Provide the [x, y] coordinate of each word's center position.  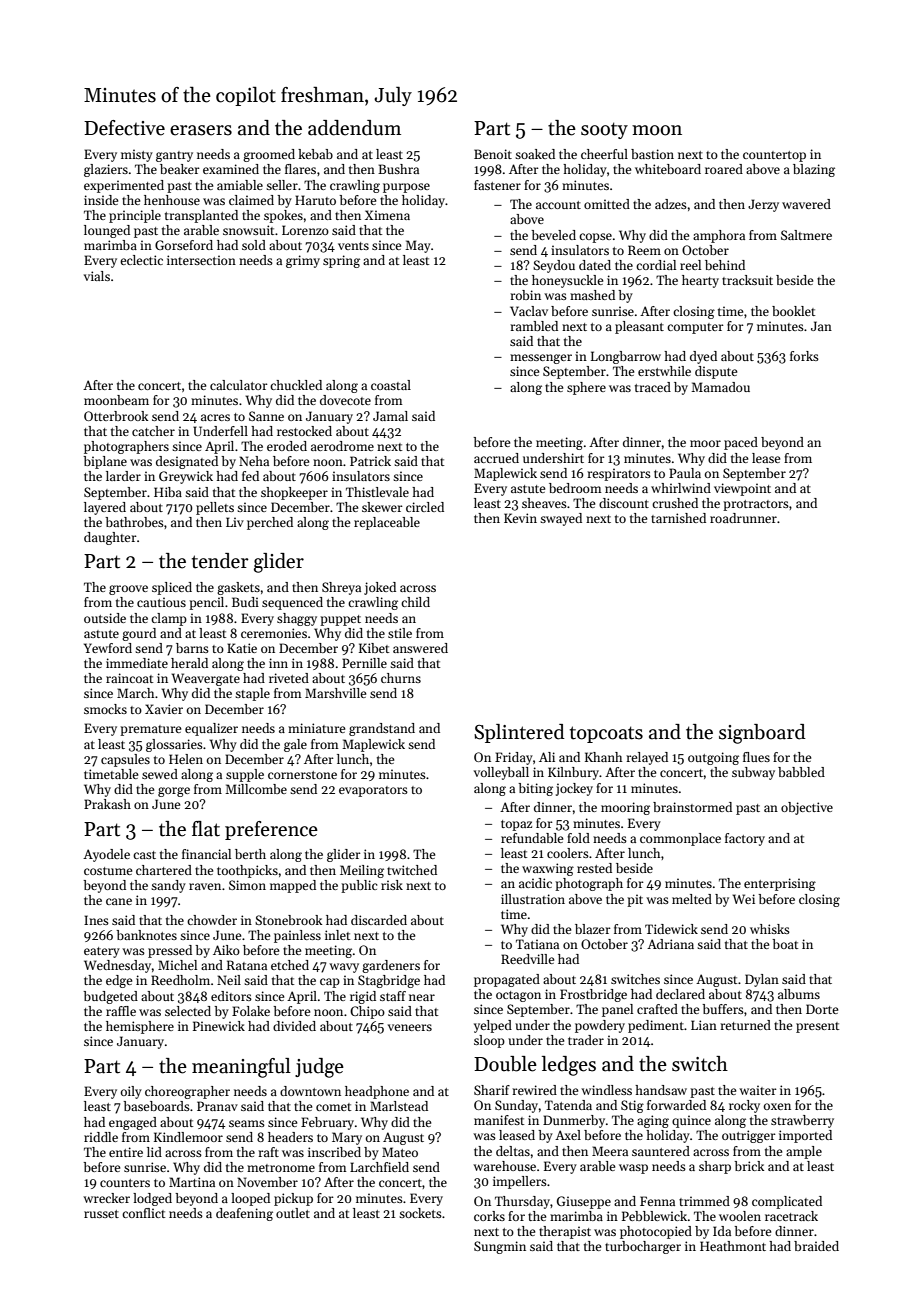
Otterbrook [116, 416]
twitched [412, 870]
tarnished [678, 518]
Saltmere [806, 235]
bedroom [575, 488]
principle [135, 216]
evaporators [373, 791]
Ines [96, 920]
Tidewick [671, 929]
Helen [186, 759]
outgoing [713, 758]
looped [250, 1199]
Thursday [522, 1202]
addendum [354, 128]
